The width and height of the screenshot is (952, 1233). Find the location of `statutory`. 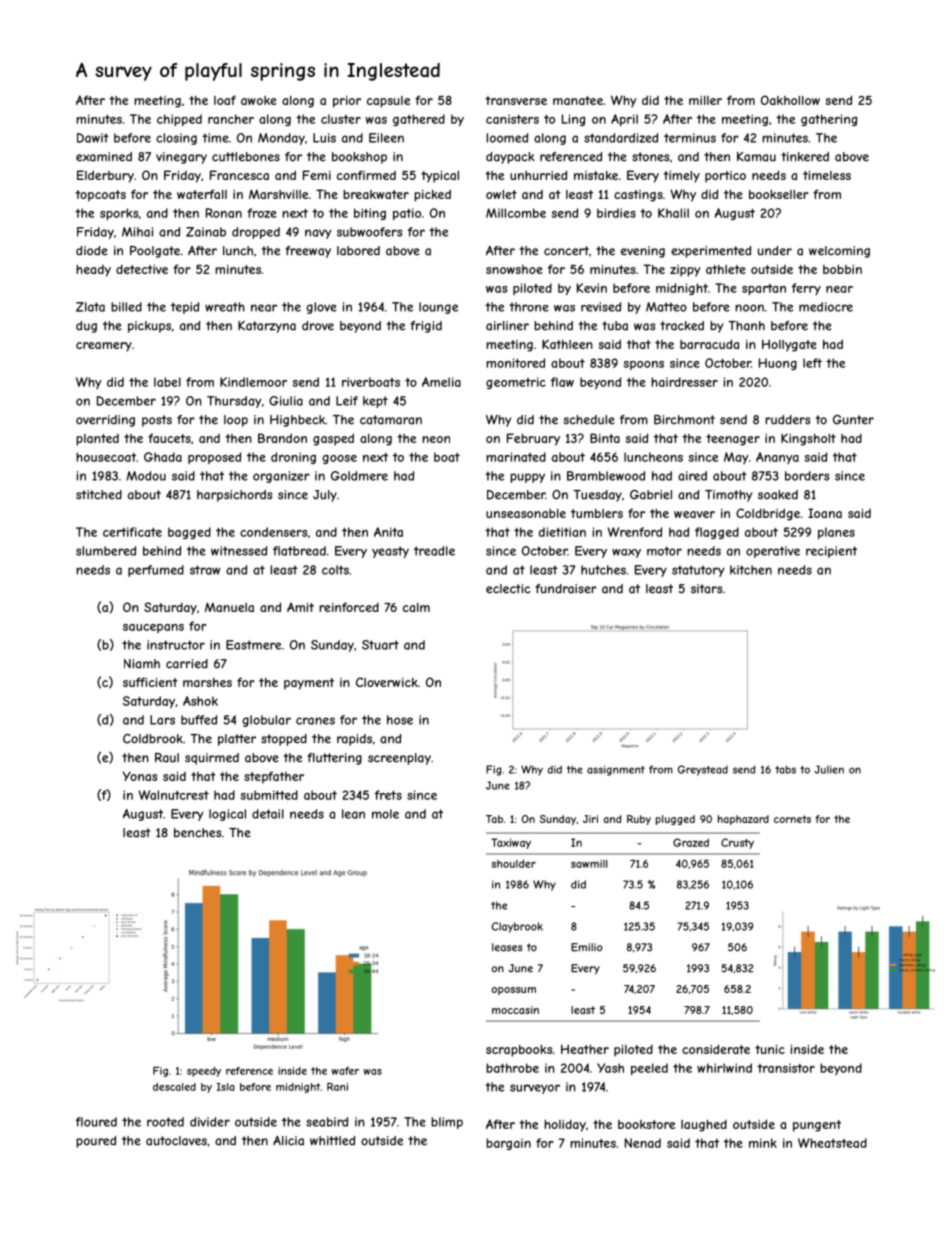

statutory is located at coordinates (698, 571).
